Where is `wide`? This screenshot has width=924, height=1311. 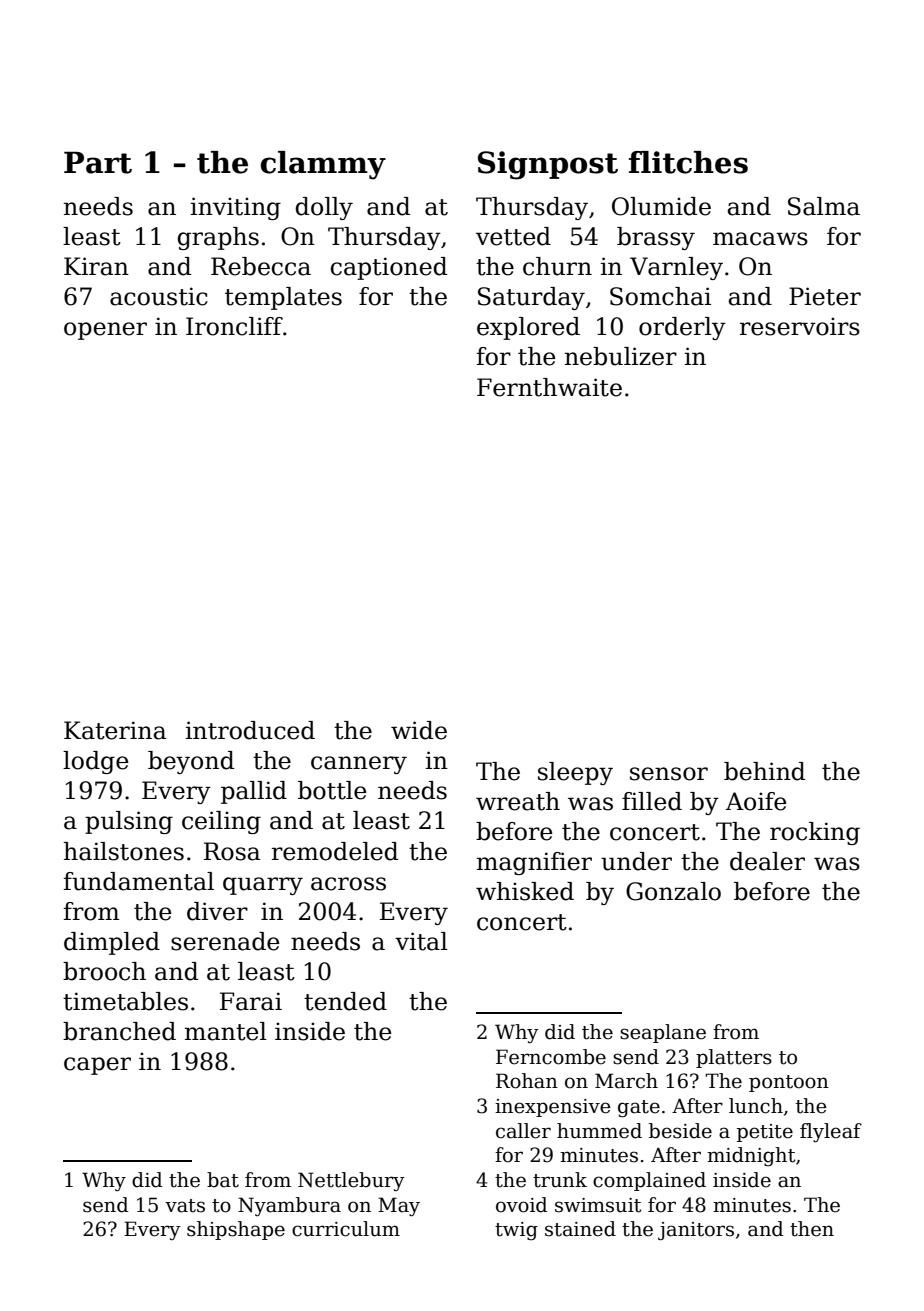
wide is located at coordinates (419, 730).
